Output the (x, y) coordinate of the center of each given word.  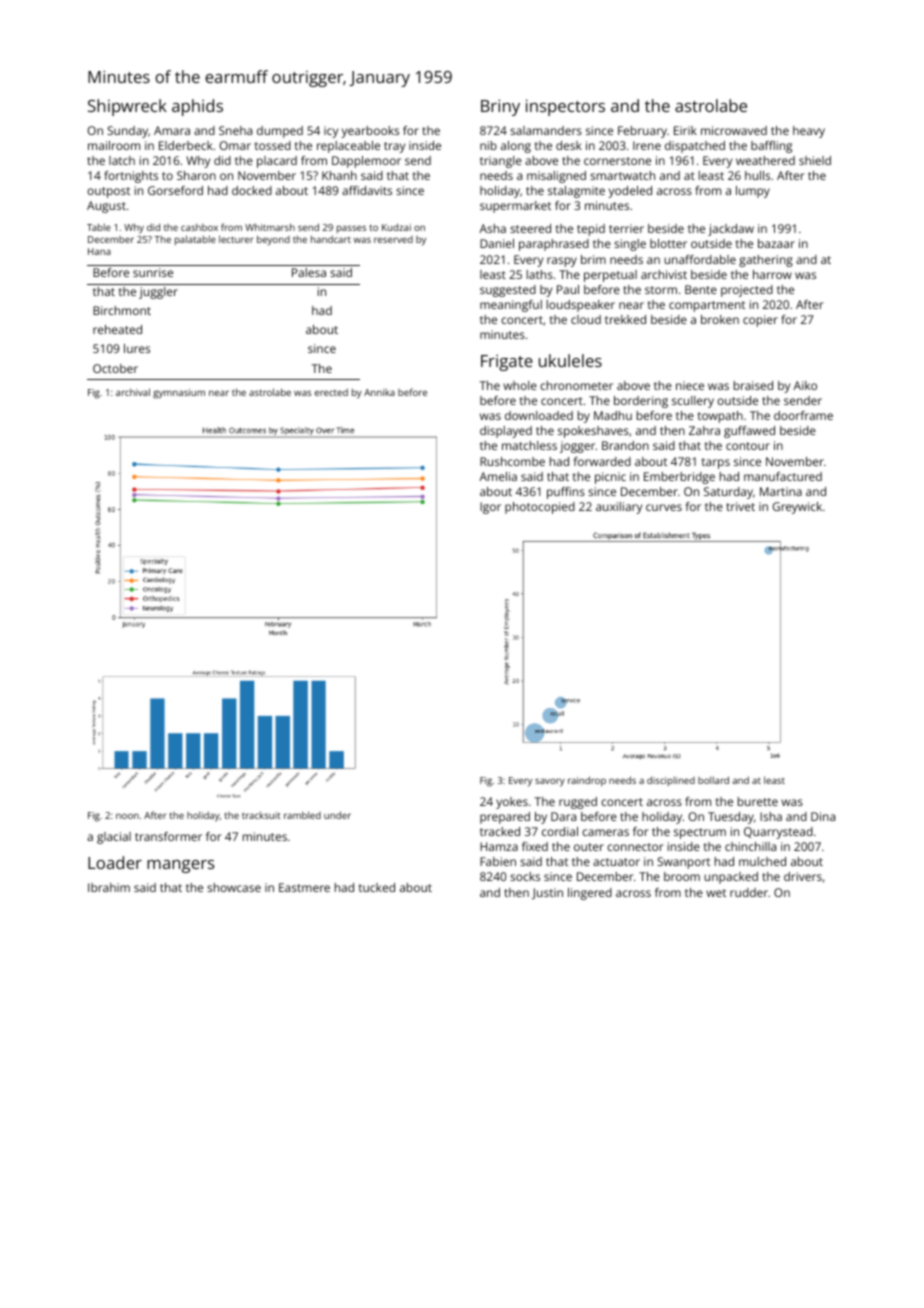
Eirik (685, 130)
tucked (377, 887)
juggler (158, 293)
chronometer (576, 385)
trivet (740, 506)
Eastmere (304, 887)
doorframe (803, 415)
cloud (586, 319)
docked (252, 190)
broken (720, 319)
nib (488, 145)
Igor (490, 508)
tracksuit (261, 815)
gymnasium (179, 394)
